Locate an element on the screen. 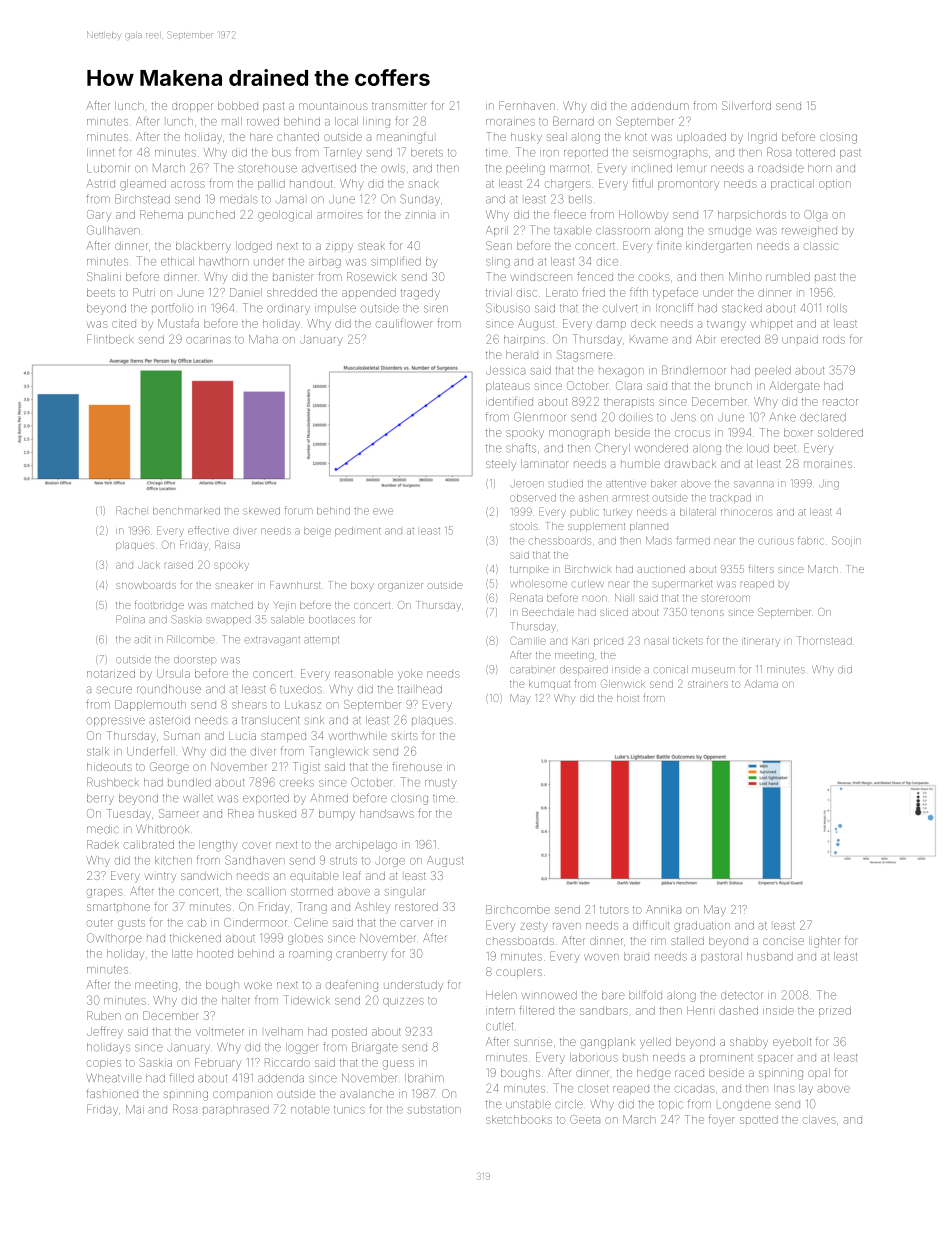 The height and width of the screenshot is (1233, 952). Fernhaven is located at coordinates (527, 105).
